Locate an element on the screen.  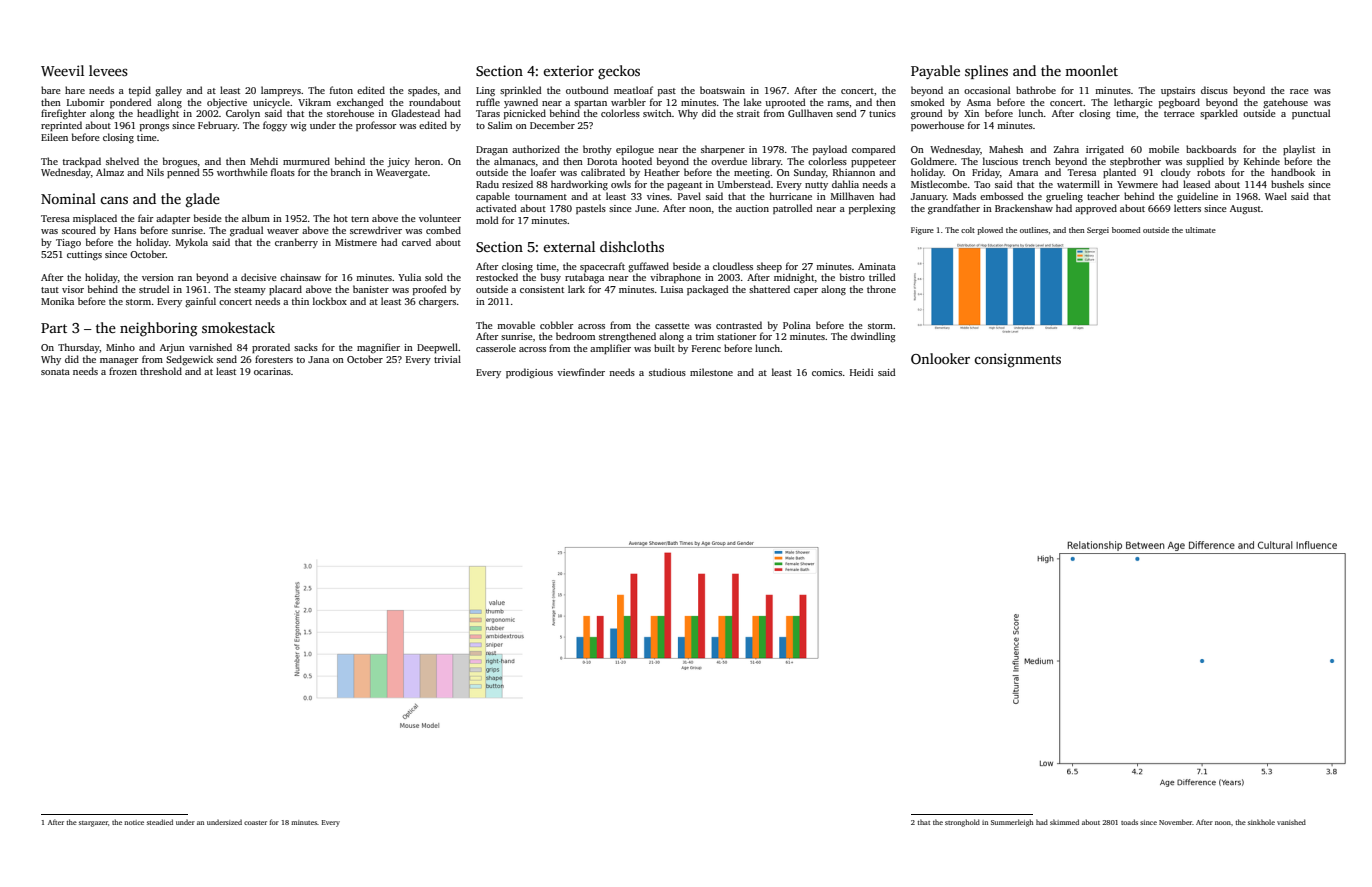
coaster is located at coordinates (255, 823).
